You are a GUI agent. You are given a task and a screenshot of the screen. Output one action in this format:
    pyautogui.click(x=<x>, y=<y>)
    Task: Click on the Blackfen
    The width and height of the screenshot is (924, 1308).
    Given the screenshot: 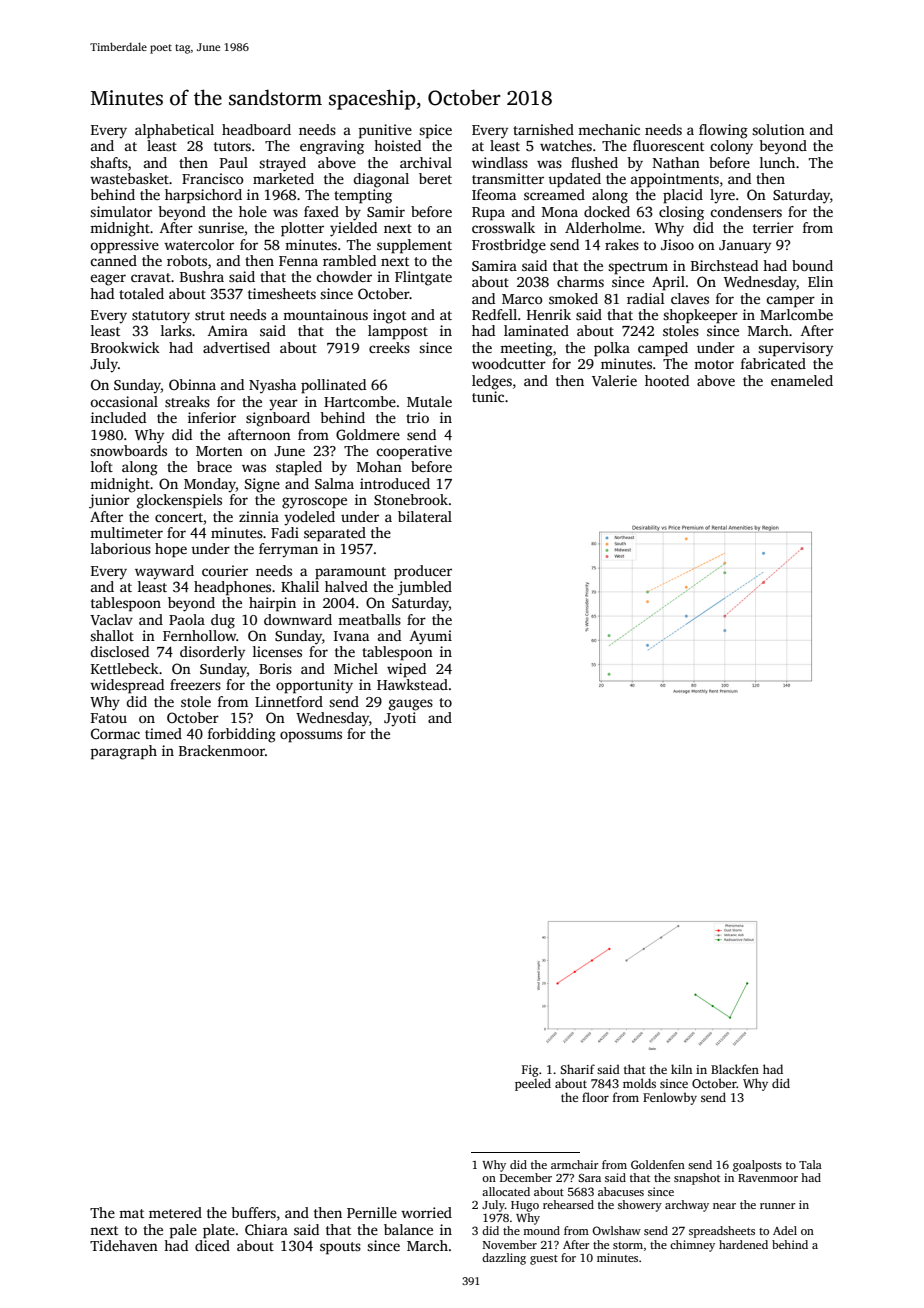 What is the action you would take?
    pyautogui.click(x=735, y=1069)
